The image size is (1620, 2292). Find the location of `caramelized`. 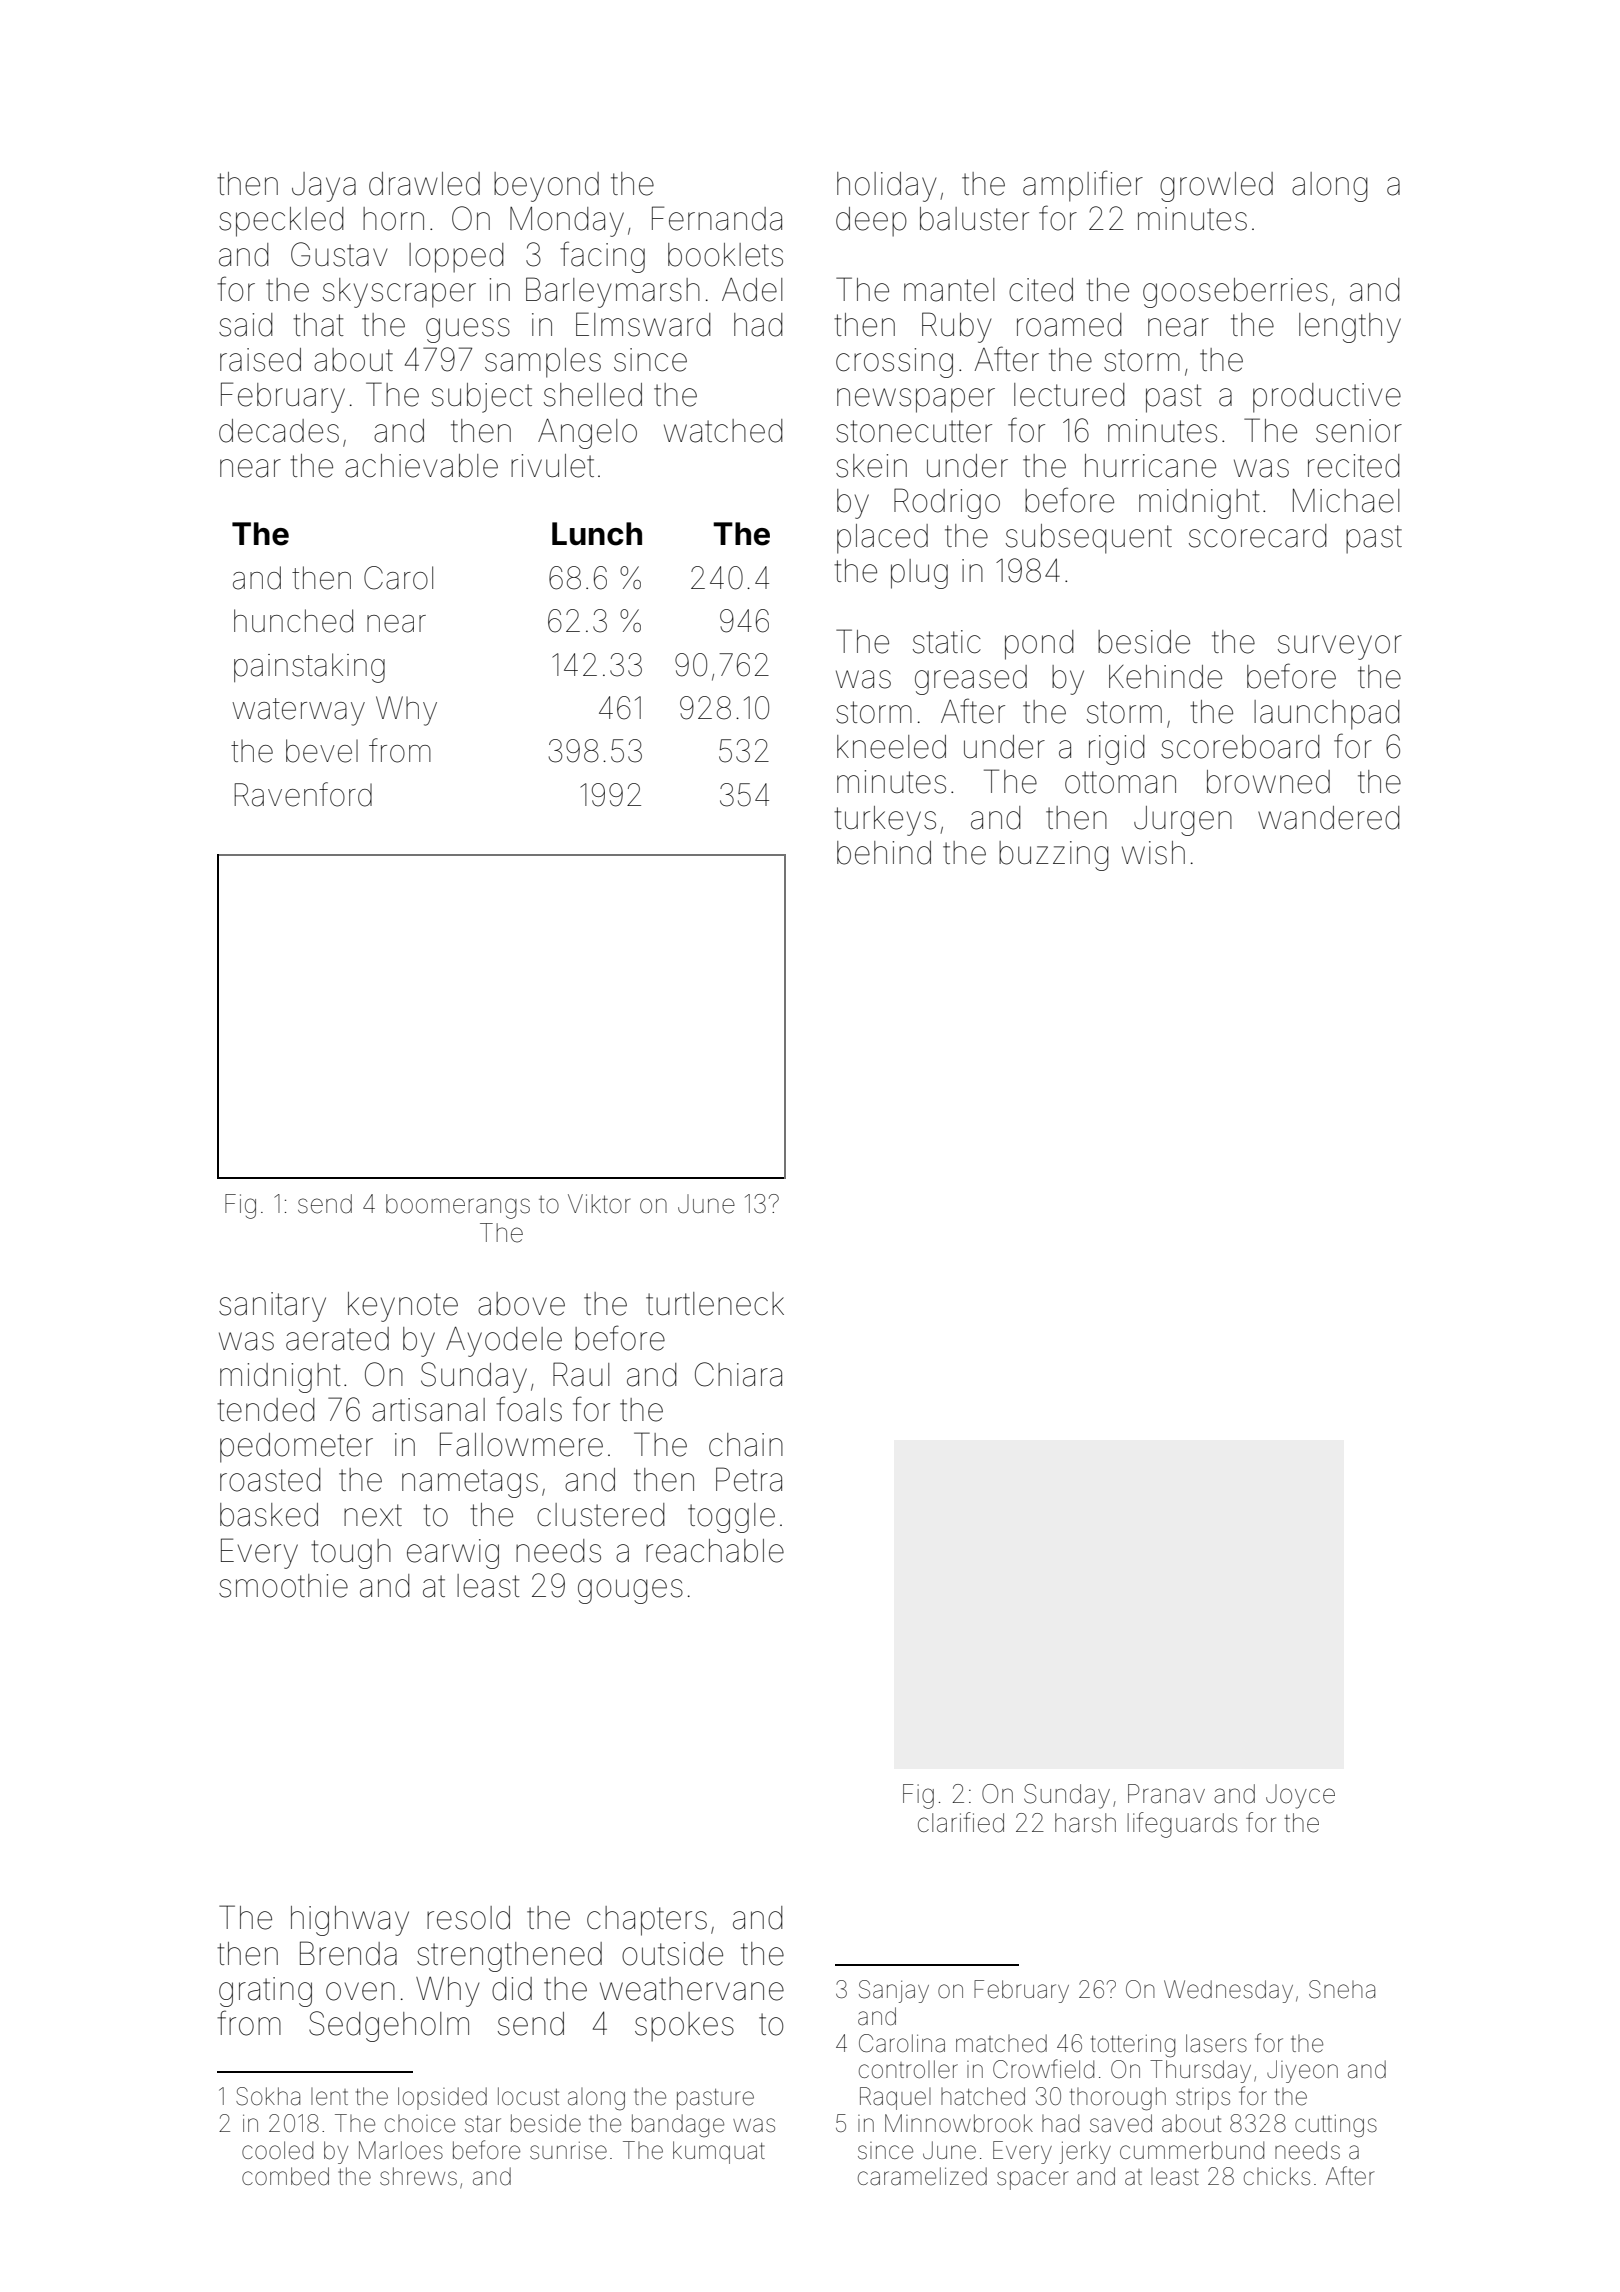

caramelized is located at coordinates (922, 2176).
